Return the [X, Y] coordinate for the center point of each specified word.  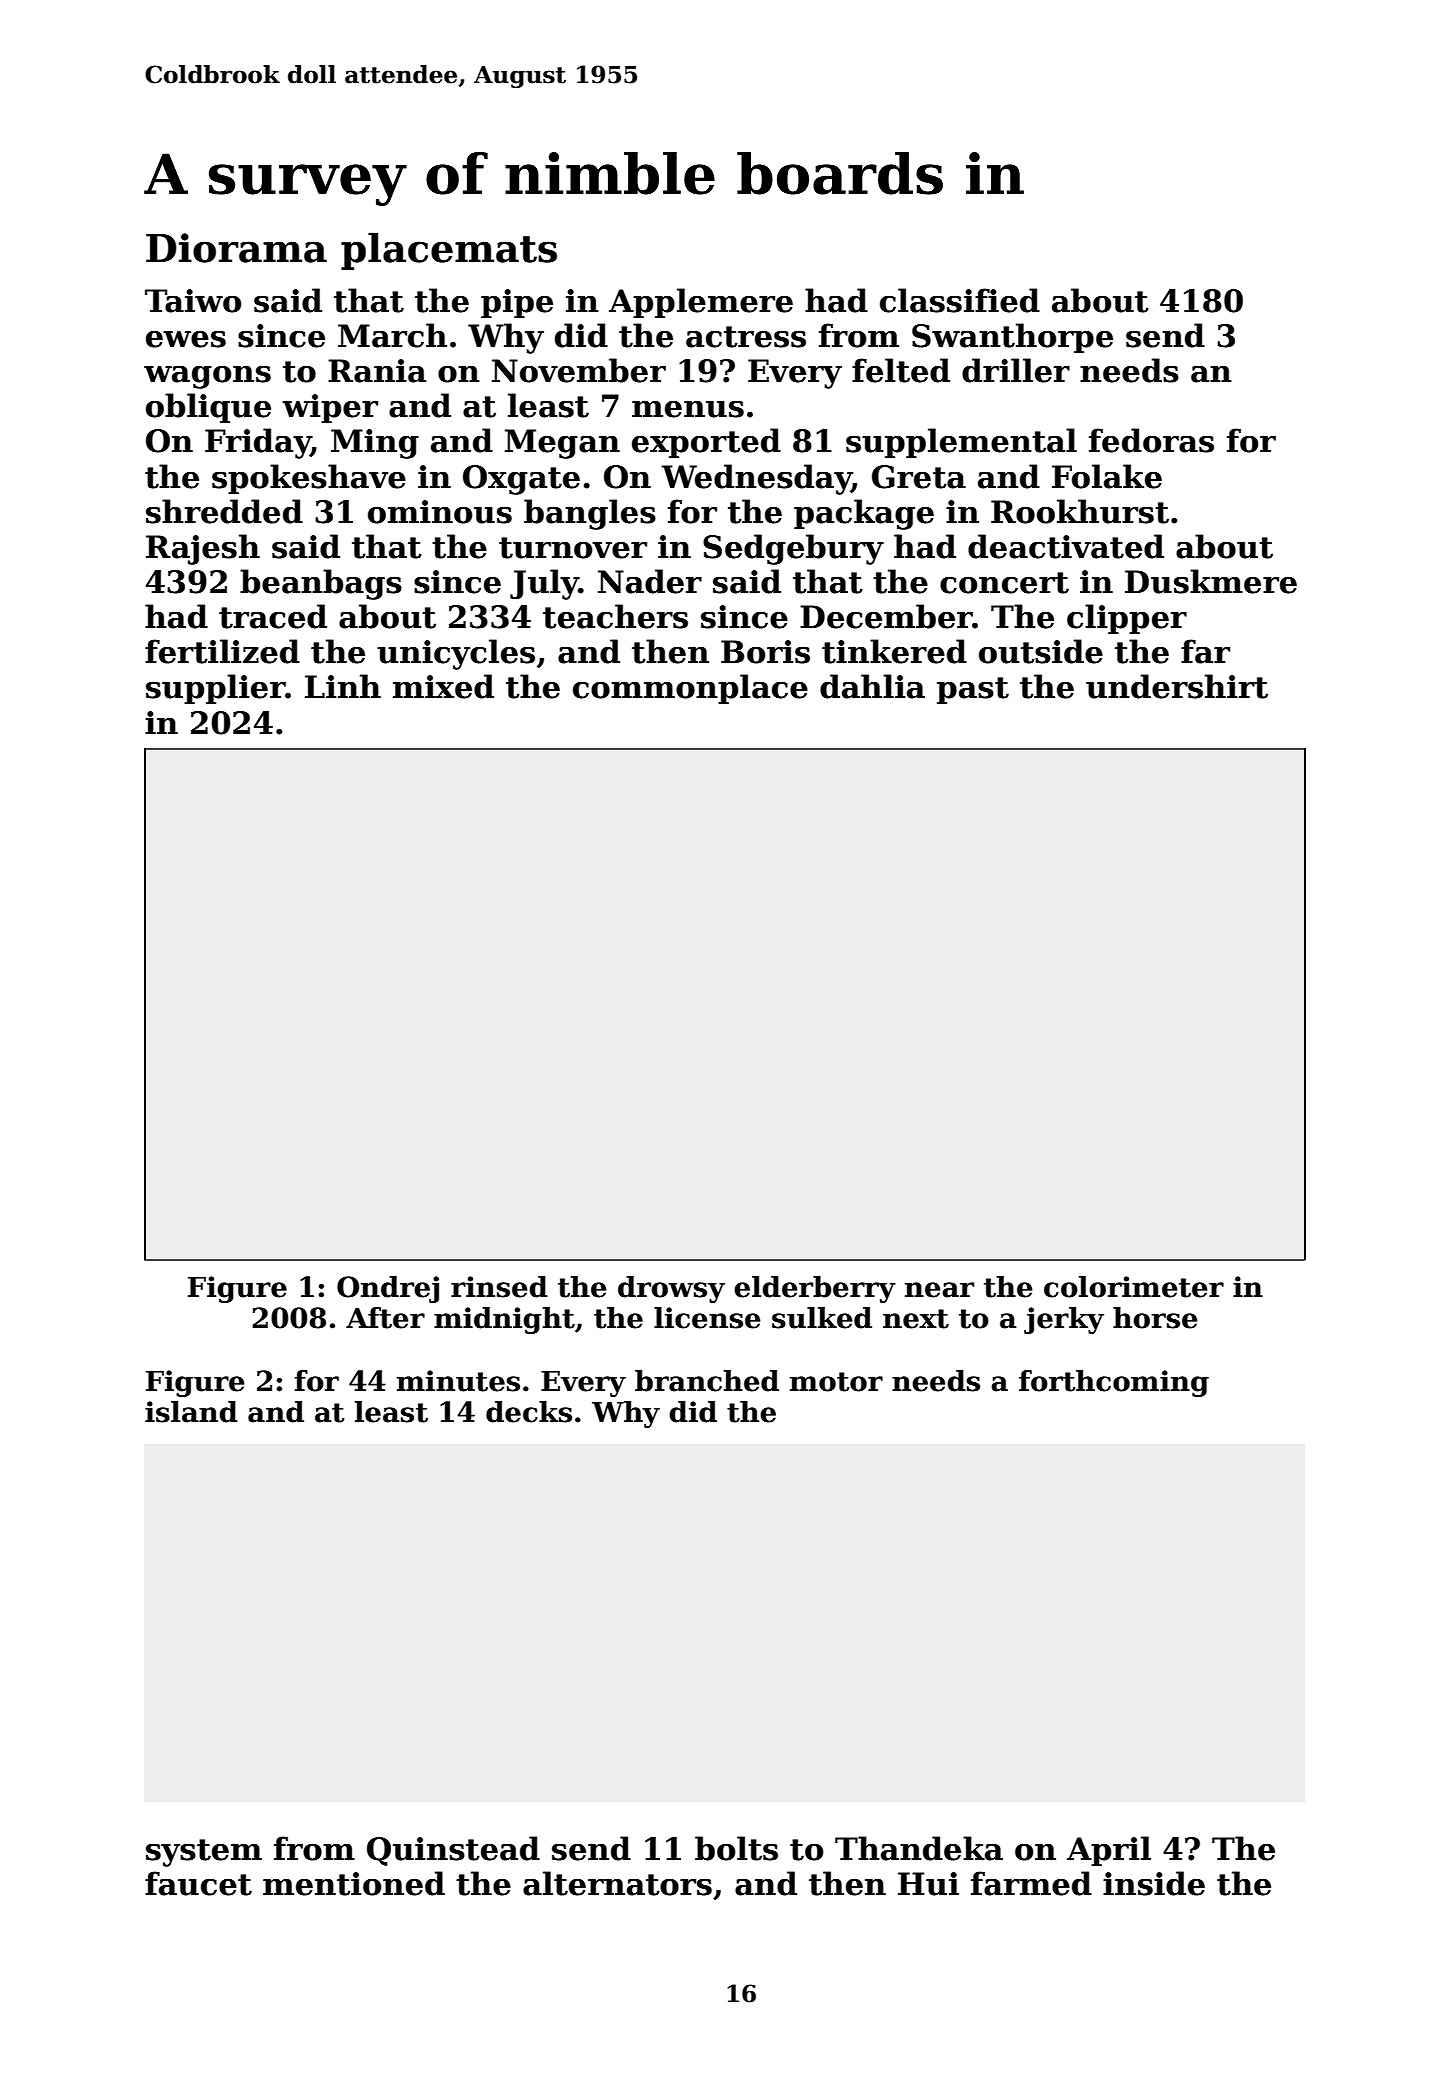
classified [960, 300]
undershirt [1177, 686]
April [1109, 1851]
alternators [617, 1883]
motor [836, 1382]
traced [273, 616]
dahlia [872, 686]
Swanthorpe [1012, 338]
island [191, 1412]
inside [1154, 1883]
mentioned [354, 1883]
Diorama [236, 248]
